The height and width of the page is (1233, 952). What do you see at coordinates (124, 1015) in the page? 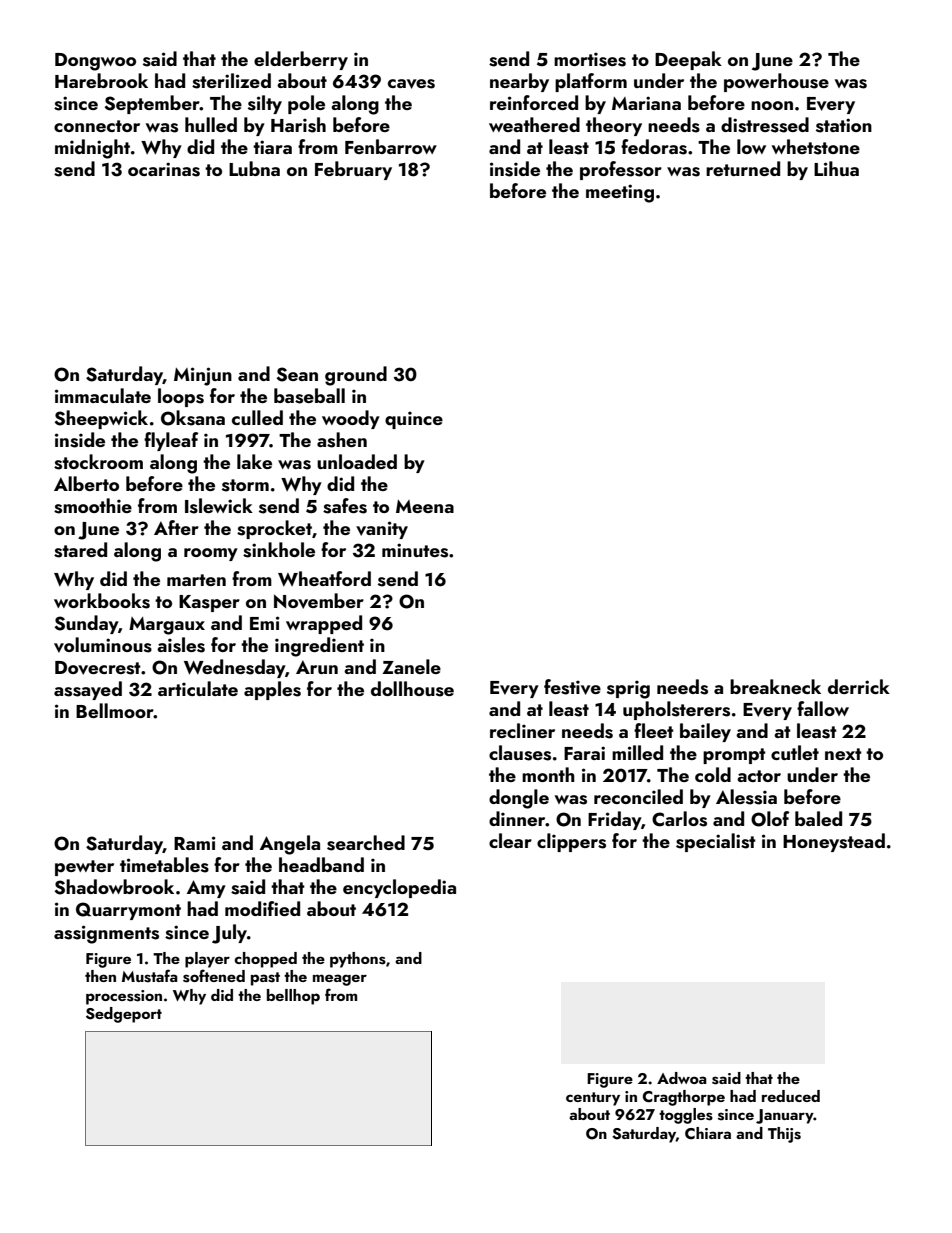
I see `Sedgeport` at bounding box center [124, 1015].
